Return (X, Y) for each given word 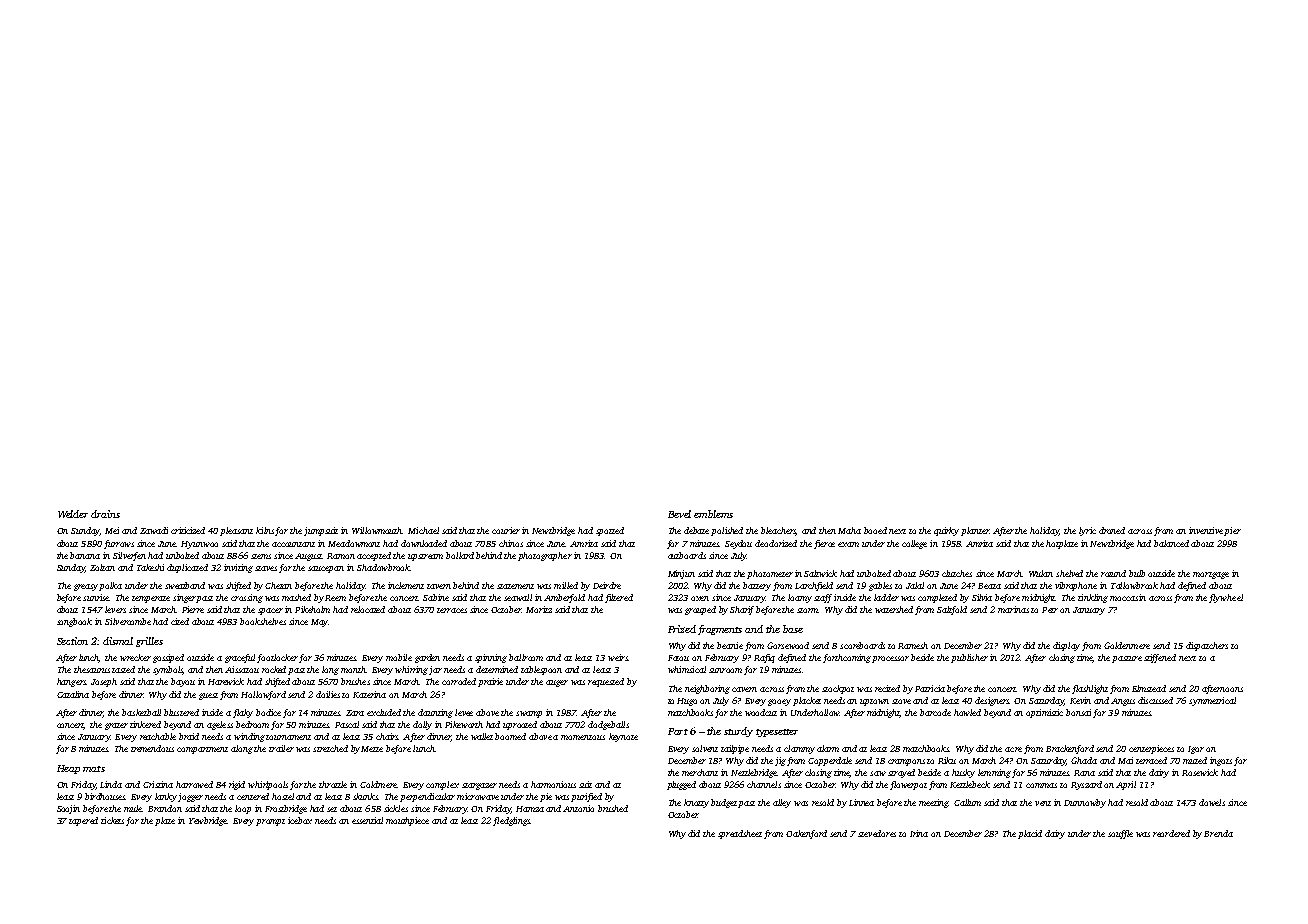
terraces (452, 610)
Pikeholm (312, 609)
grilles (149, 642)
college (914, 544)
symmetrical (1212, 701)
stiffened (1160, 658)
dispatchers (1207, 646)
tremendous (152, 748)
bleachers (779, 531)
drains (105, 514)
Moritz (539, 609)
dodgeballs (608, 725)
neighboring (707, 689)
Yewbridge (208, 821)
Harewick (226, 681)
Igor (1196, 750)
